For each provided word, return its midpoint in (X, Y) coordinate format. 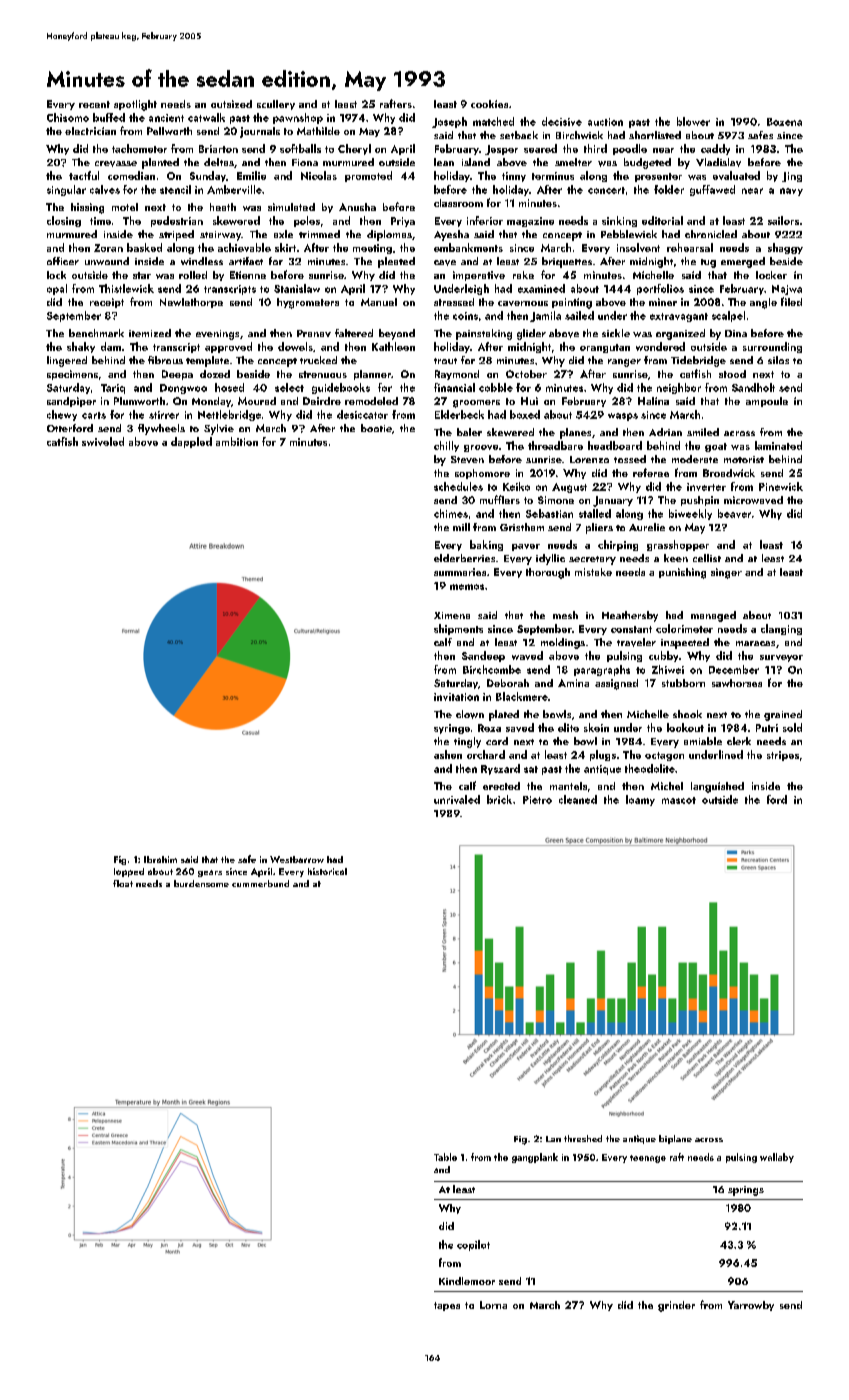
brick (499, 799)
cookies (489, 104)
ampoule (767, 402)
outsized (231, 104)
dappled (191, 442)
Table (445, 1157)
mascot (679, 800)
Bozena (784, 122)
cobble (496, 387)
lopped (129, 872)
